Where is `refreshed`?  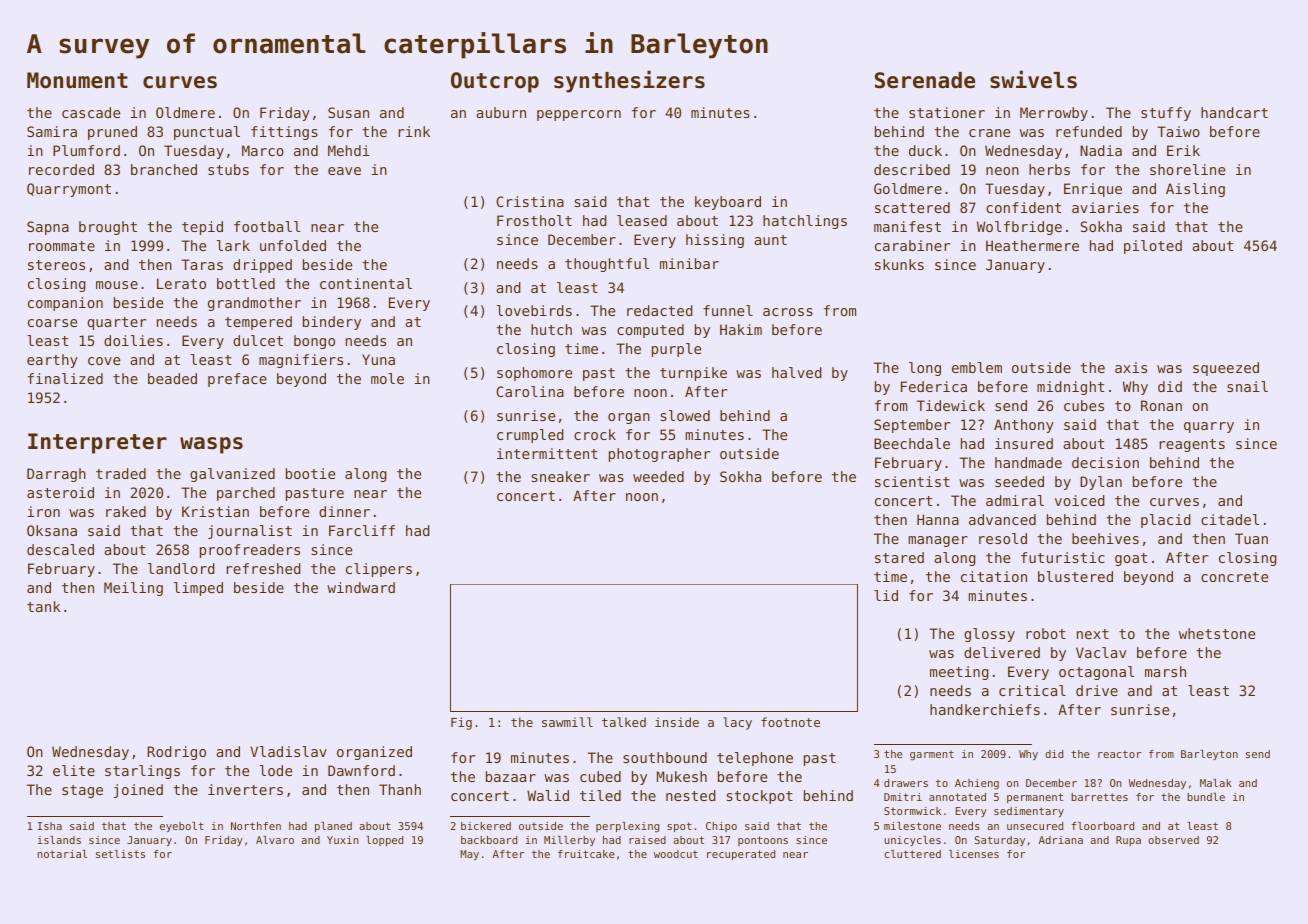 refreshed is located at coordinates (264, 568).
